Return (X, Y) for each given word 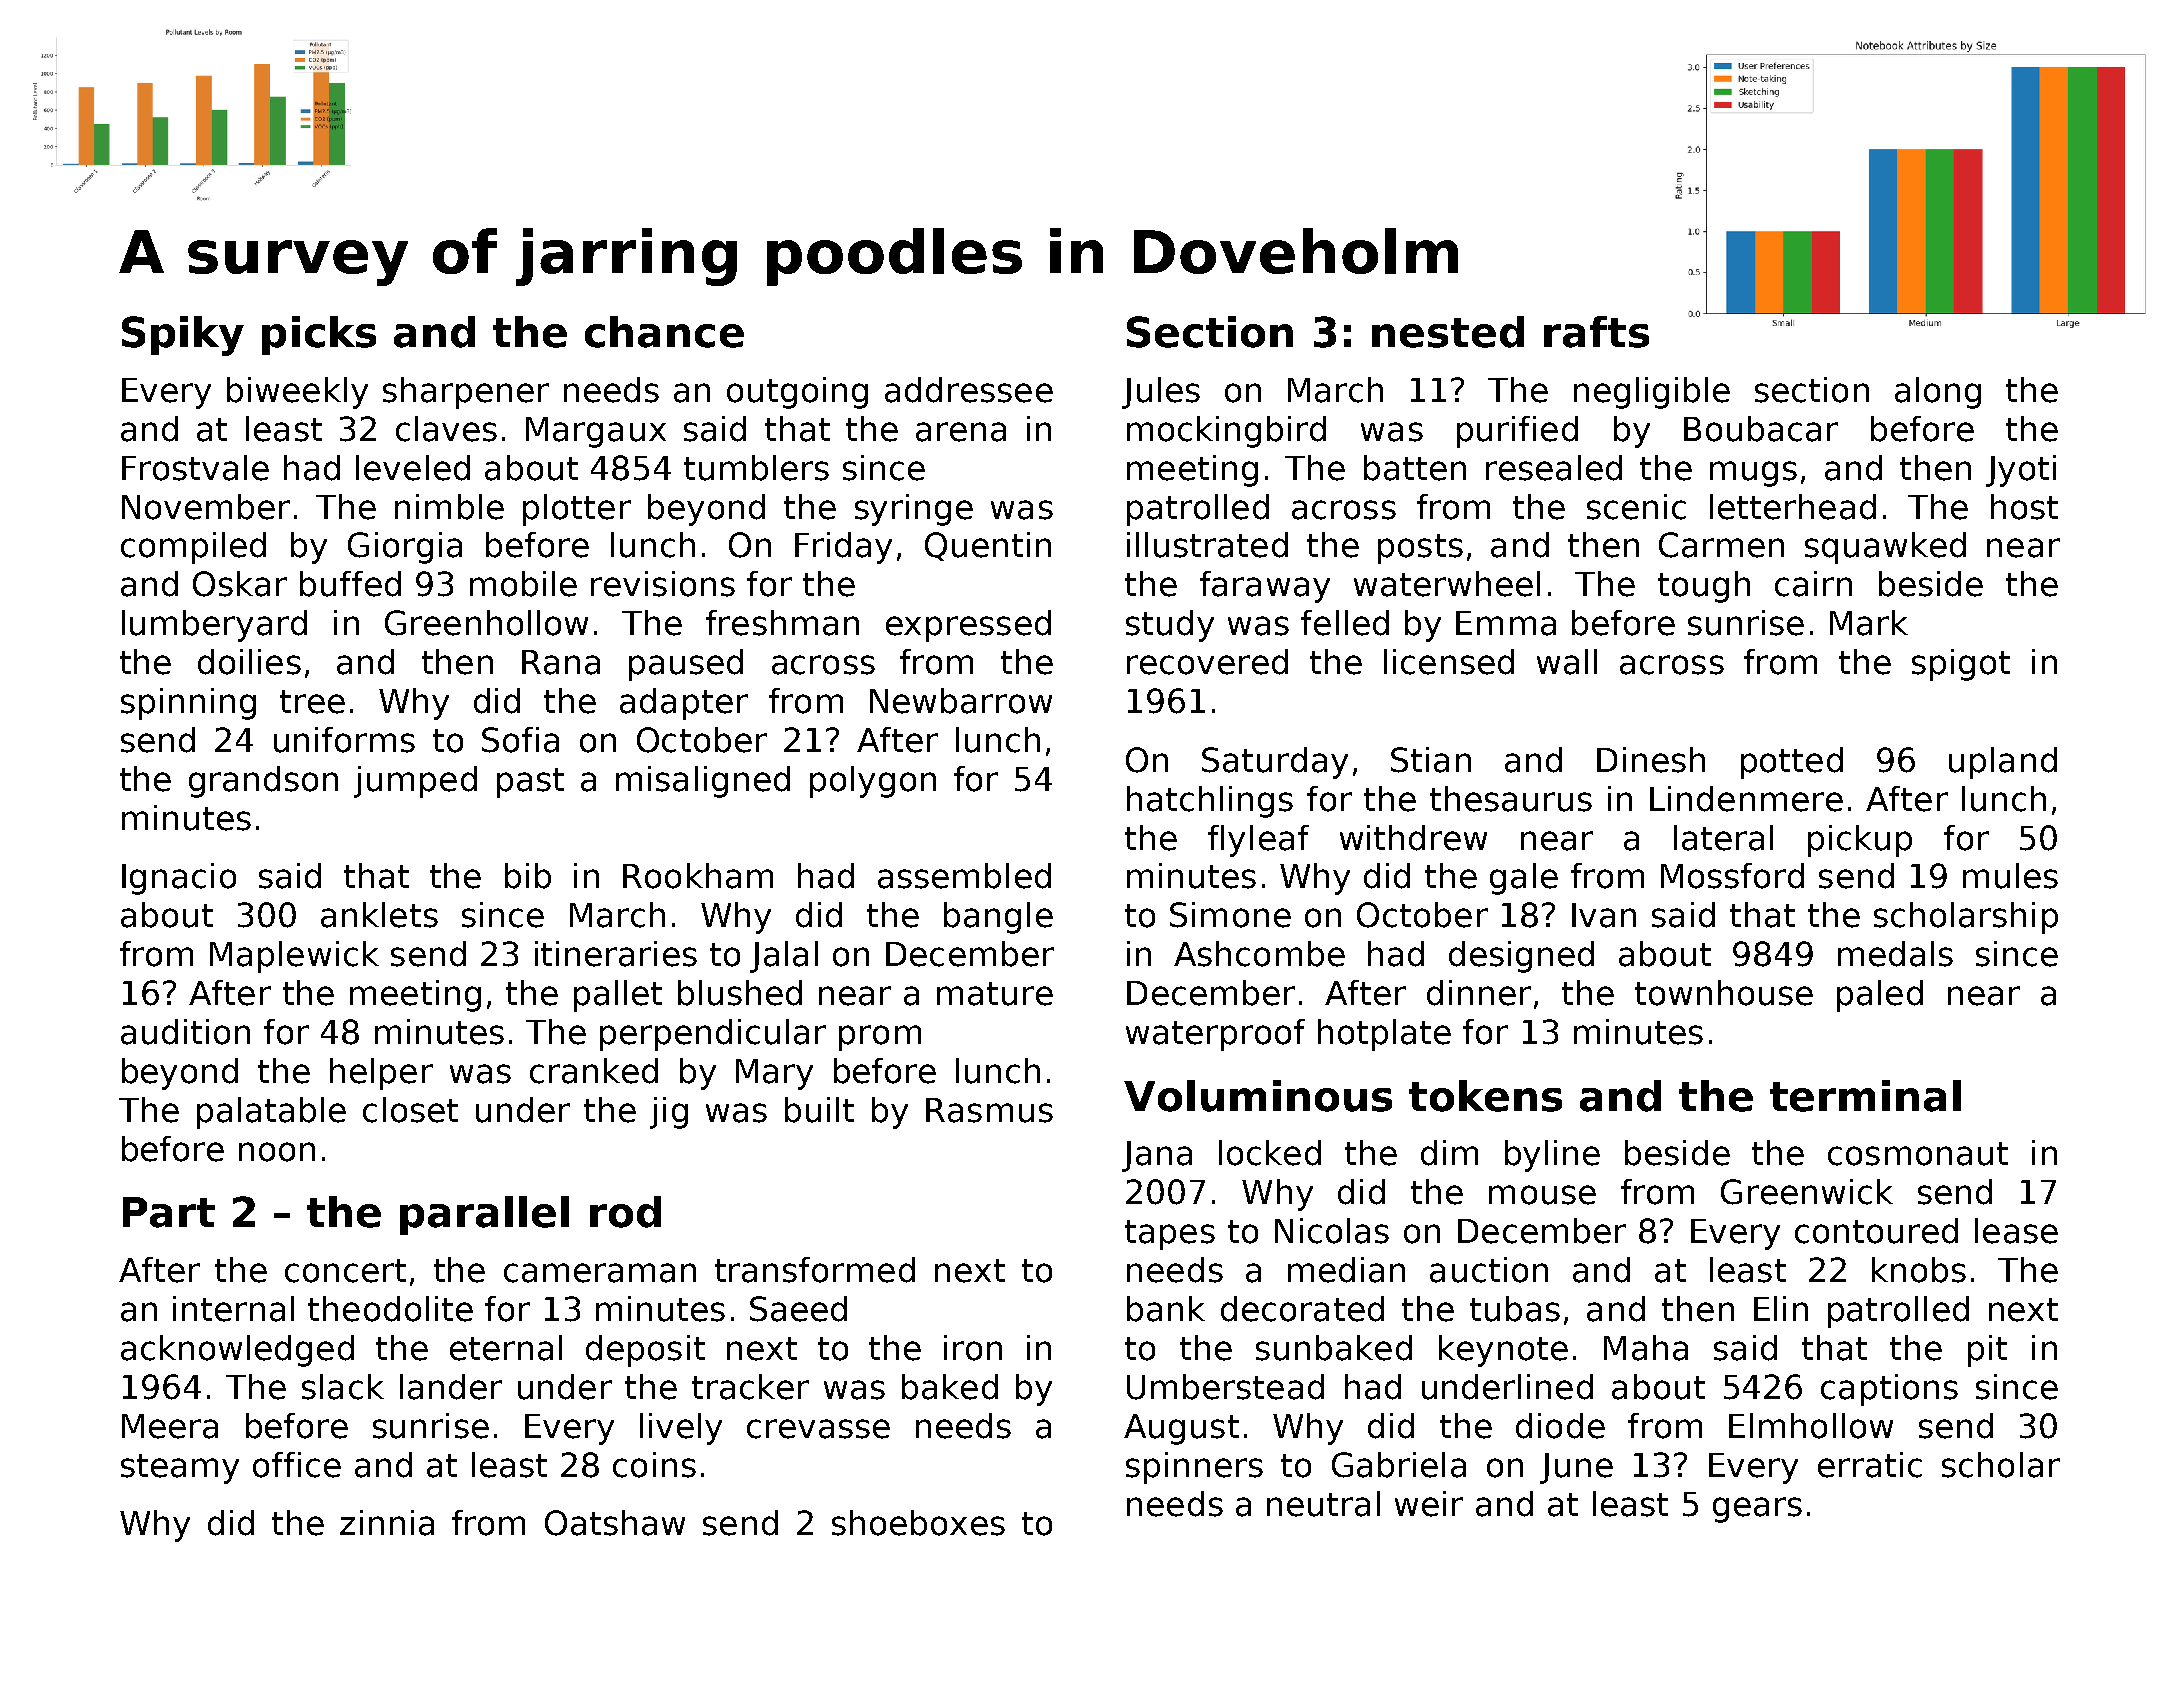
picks (319, 335)
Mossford (1732, 876)
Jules (1161, 393)
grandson (263, 782)
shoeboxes (918, 1523)
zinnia (387, 1523)
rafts (1596, 332)
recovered (1207, 662)
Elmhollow (1811, 1426)
